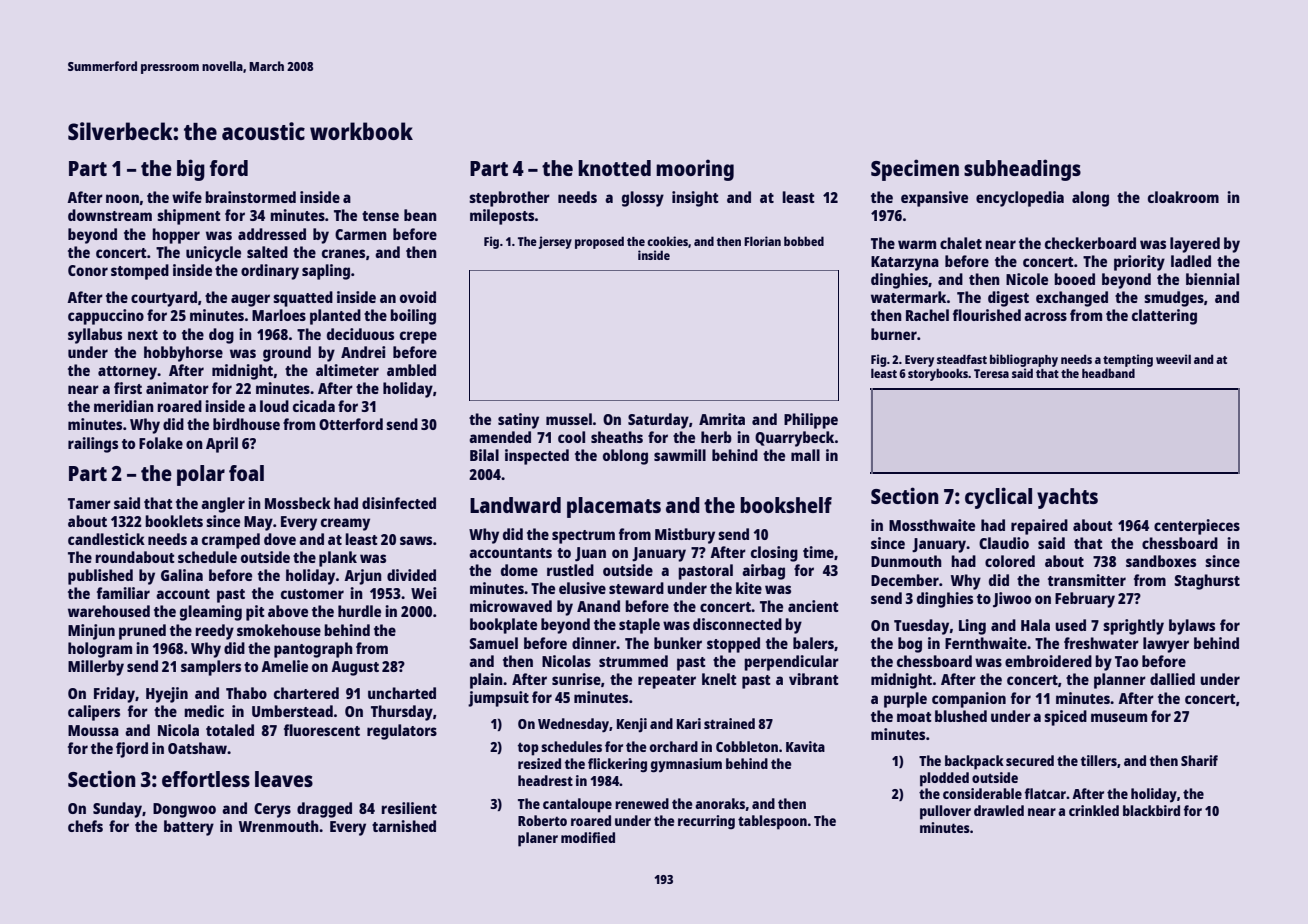 This document has width=1308, height=924. I want to click on along, so click(1090, 199).
